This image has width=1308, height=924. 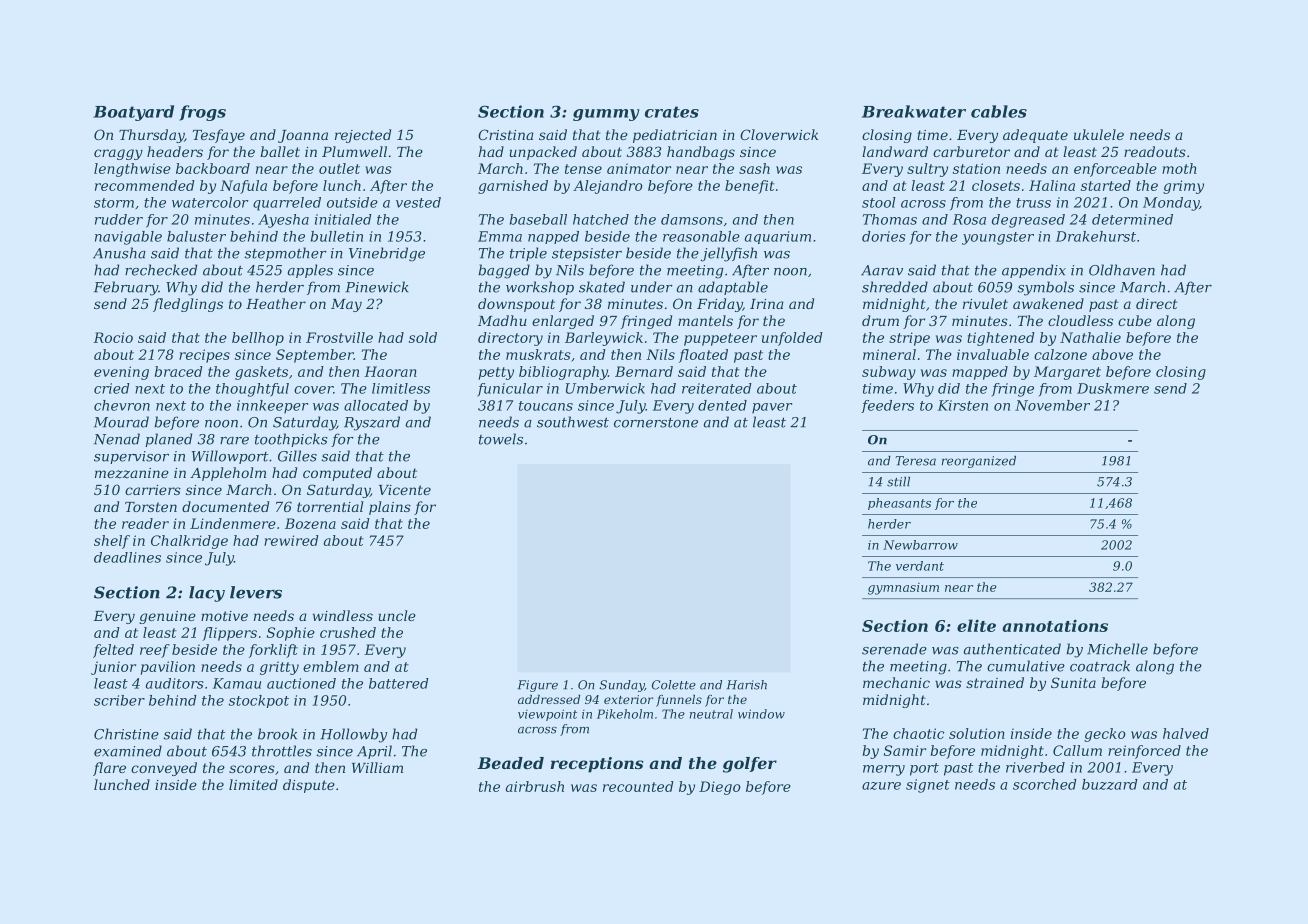 I want to click on flare, so click(x=109, y=769).
